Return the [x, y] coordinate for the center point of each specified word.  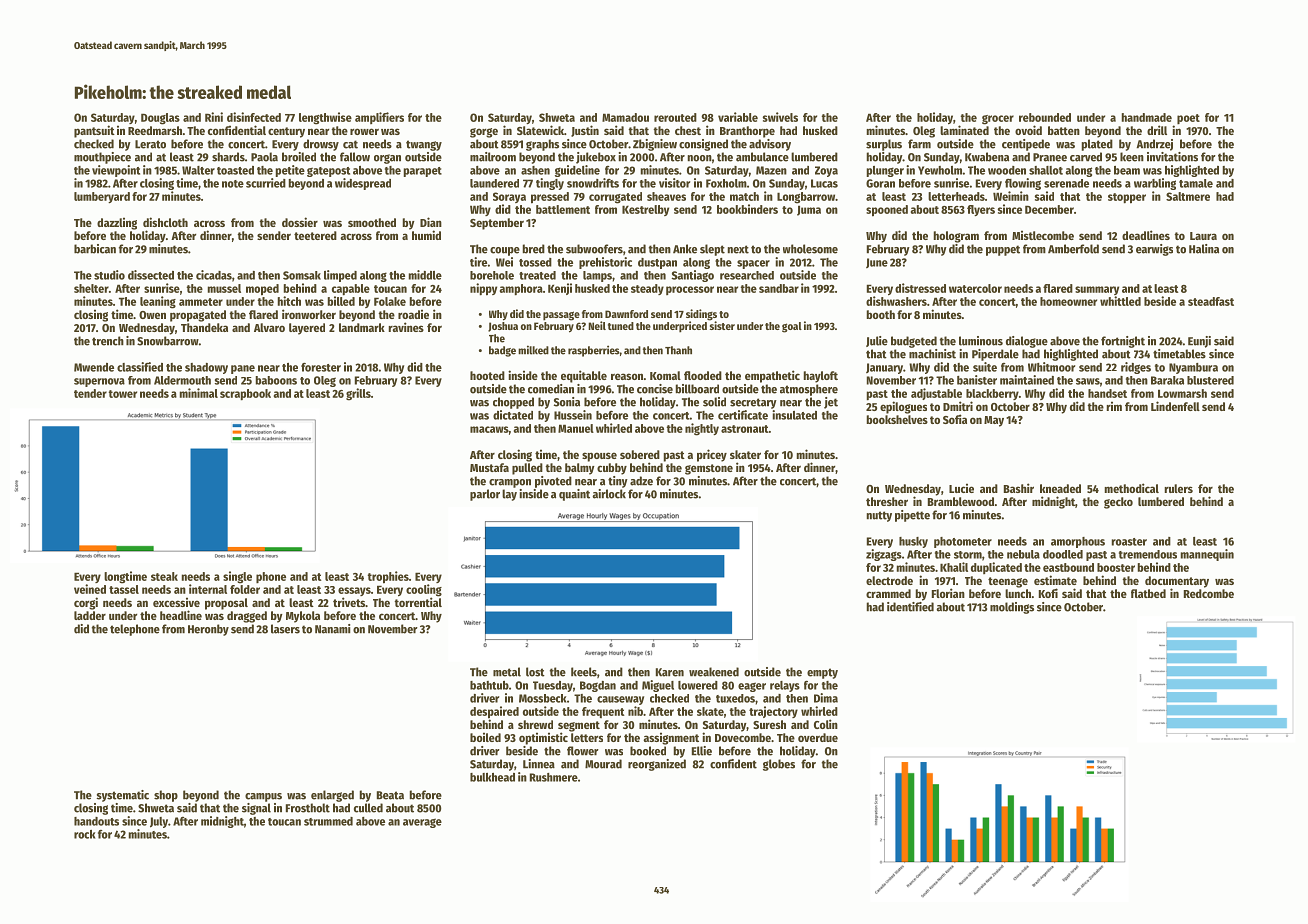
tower [122, 394]
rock [85, 834]
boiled [485, 737]
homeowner [1068, 301]
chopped [513, 403]
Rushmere [554, 777]
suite [985, 367]
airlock [609, 494]
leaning [158, 302]
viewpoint [116, 171]
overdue [818, 737]
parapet [422, 172]
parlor [485, 495]
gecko [1118, 503]
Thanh [678, 350]
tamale [1196, 183]
